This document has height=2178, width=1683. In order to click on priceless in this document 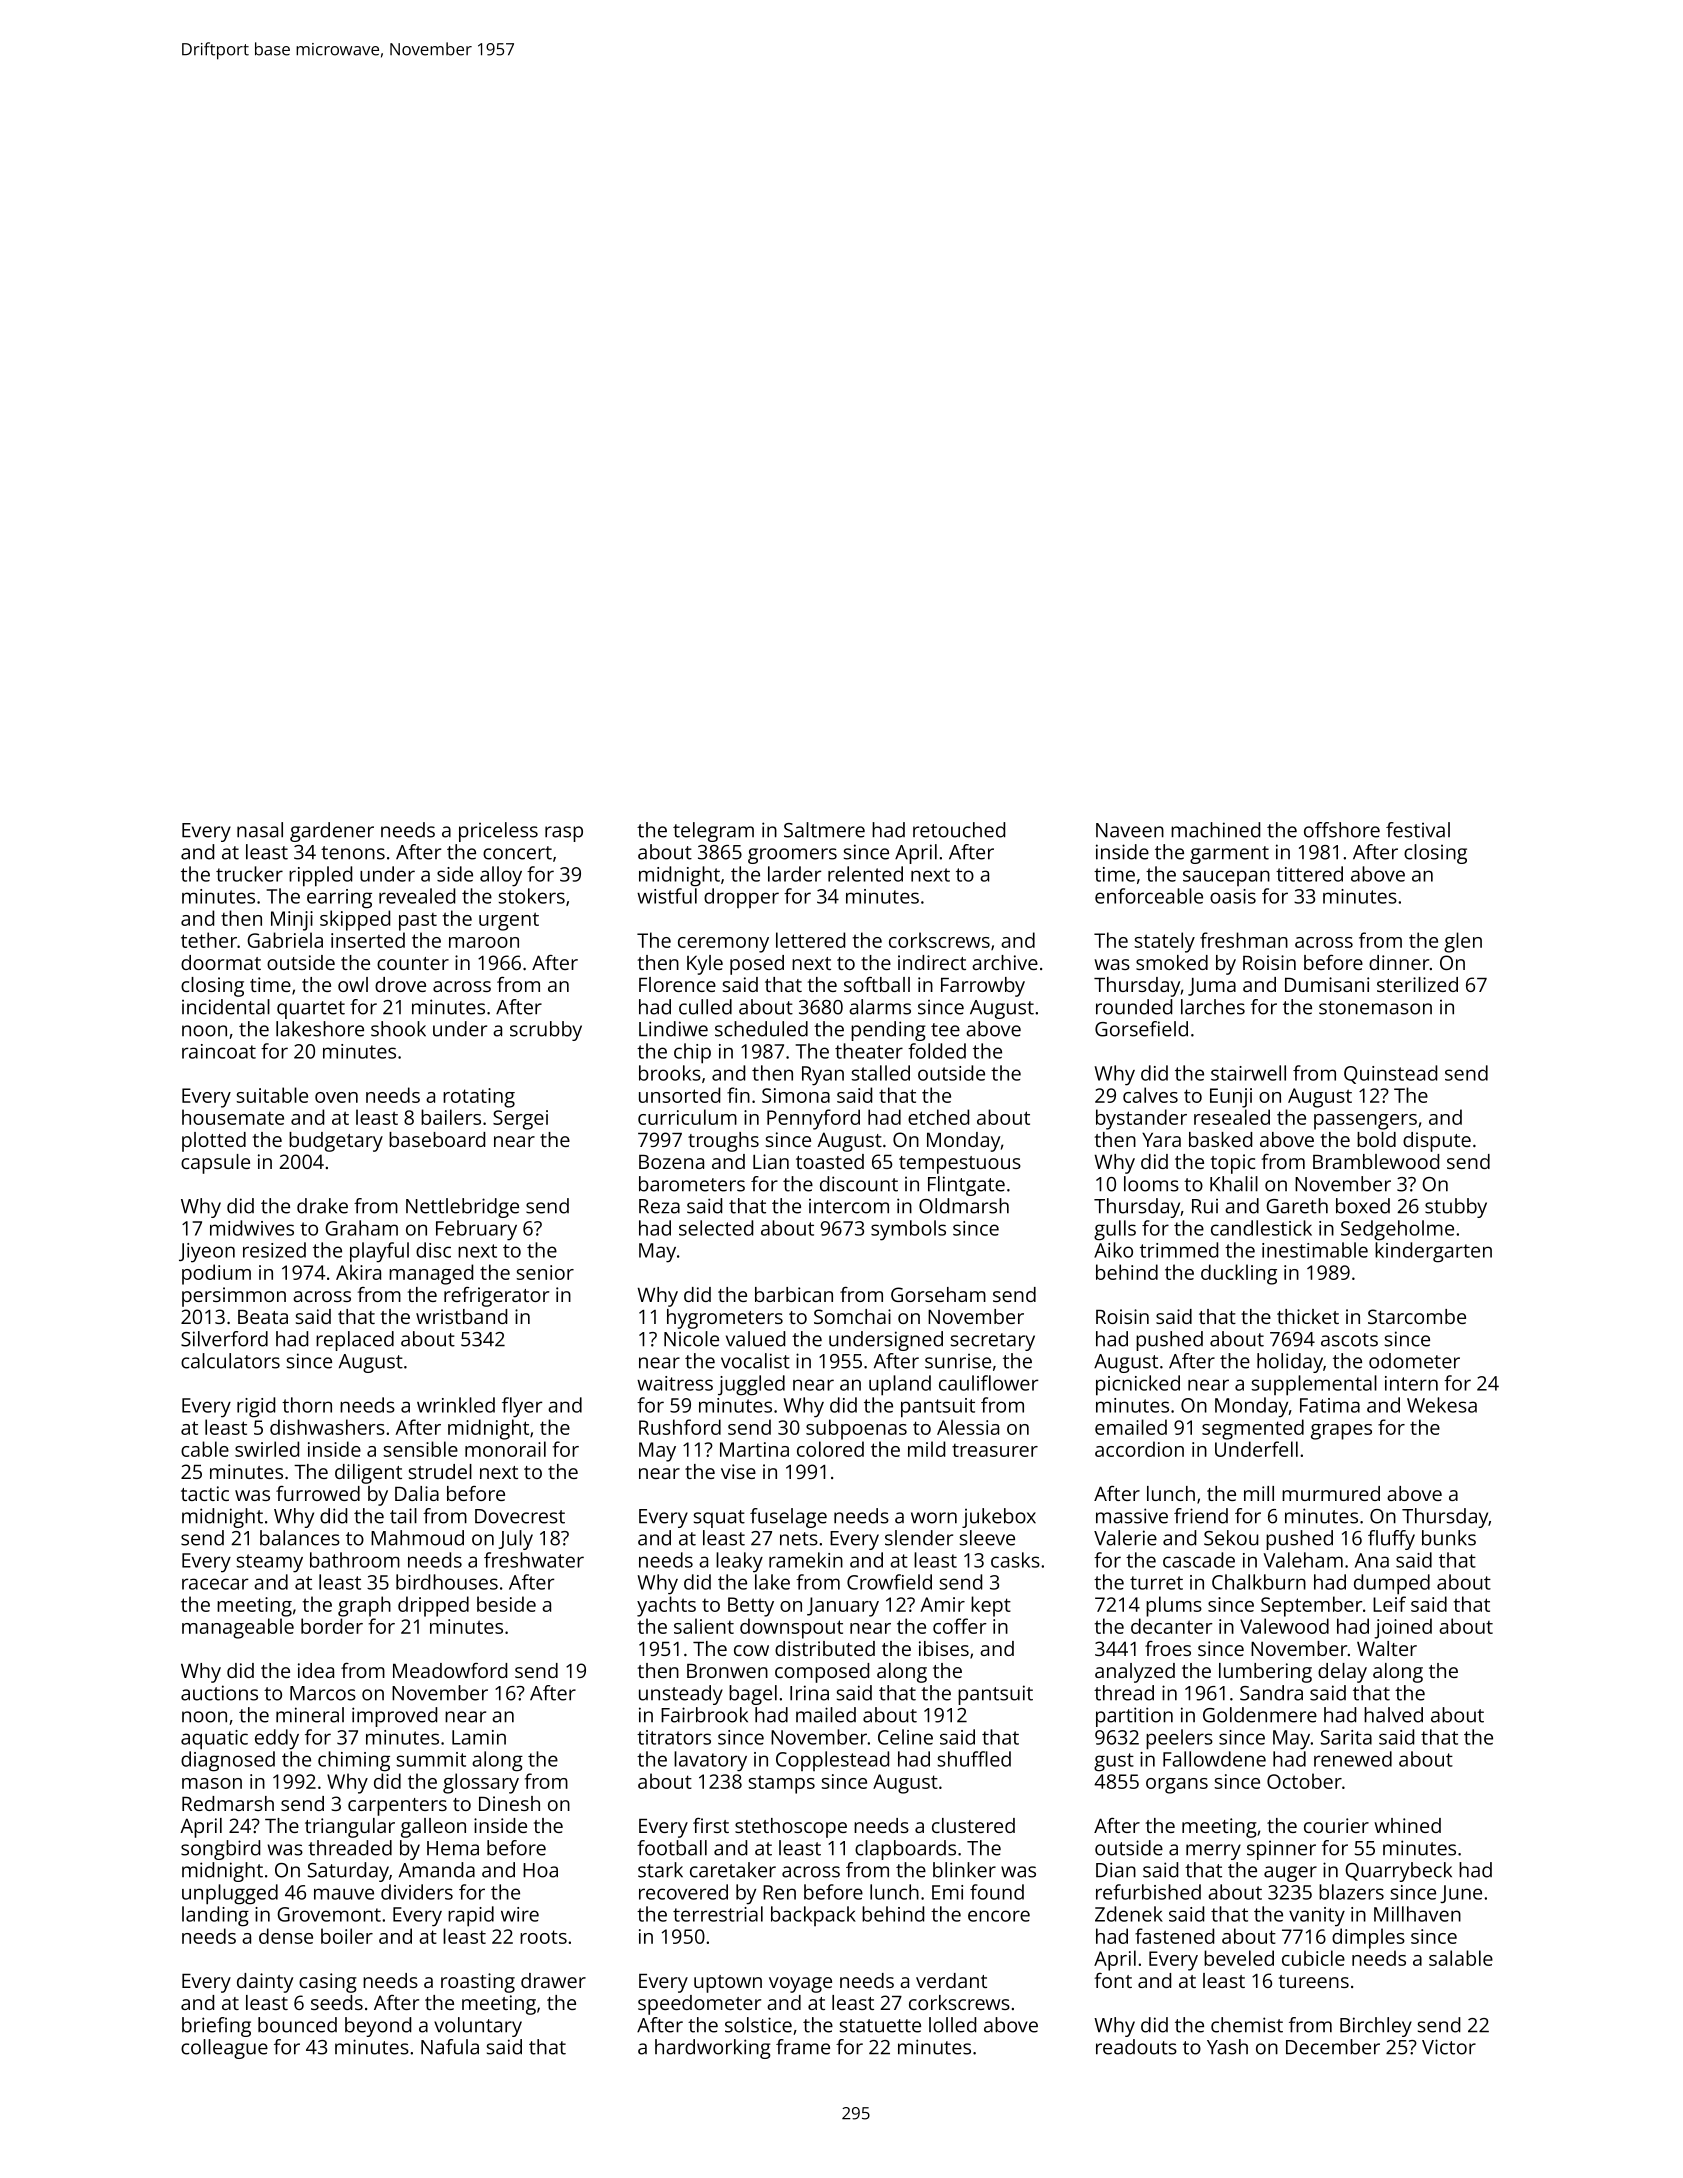, I will do `click(498, 832)`.
